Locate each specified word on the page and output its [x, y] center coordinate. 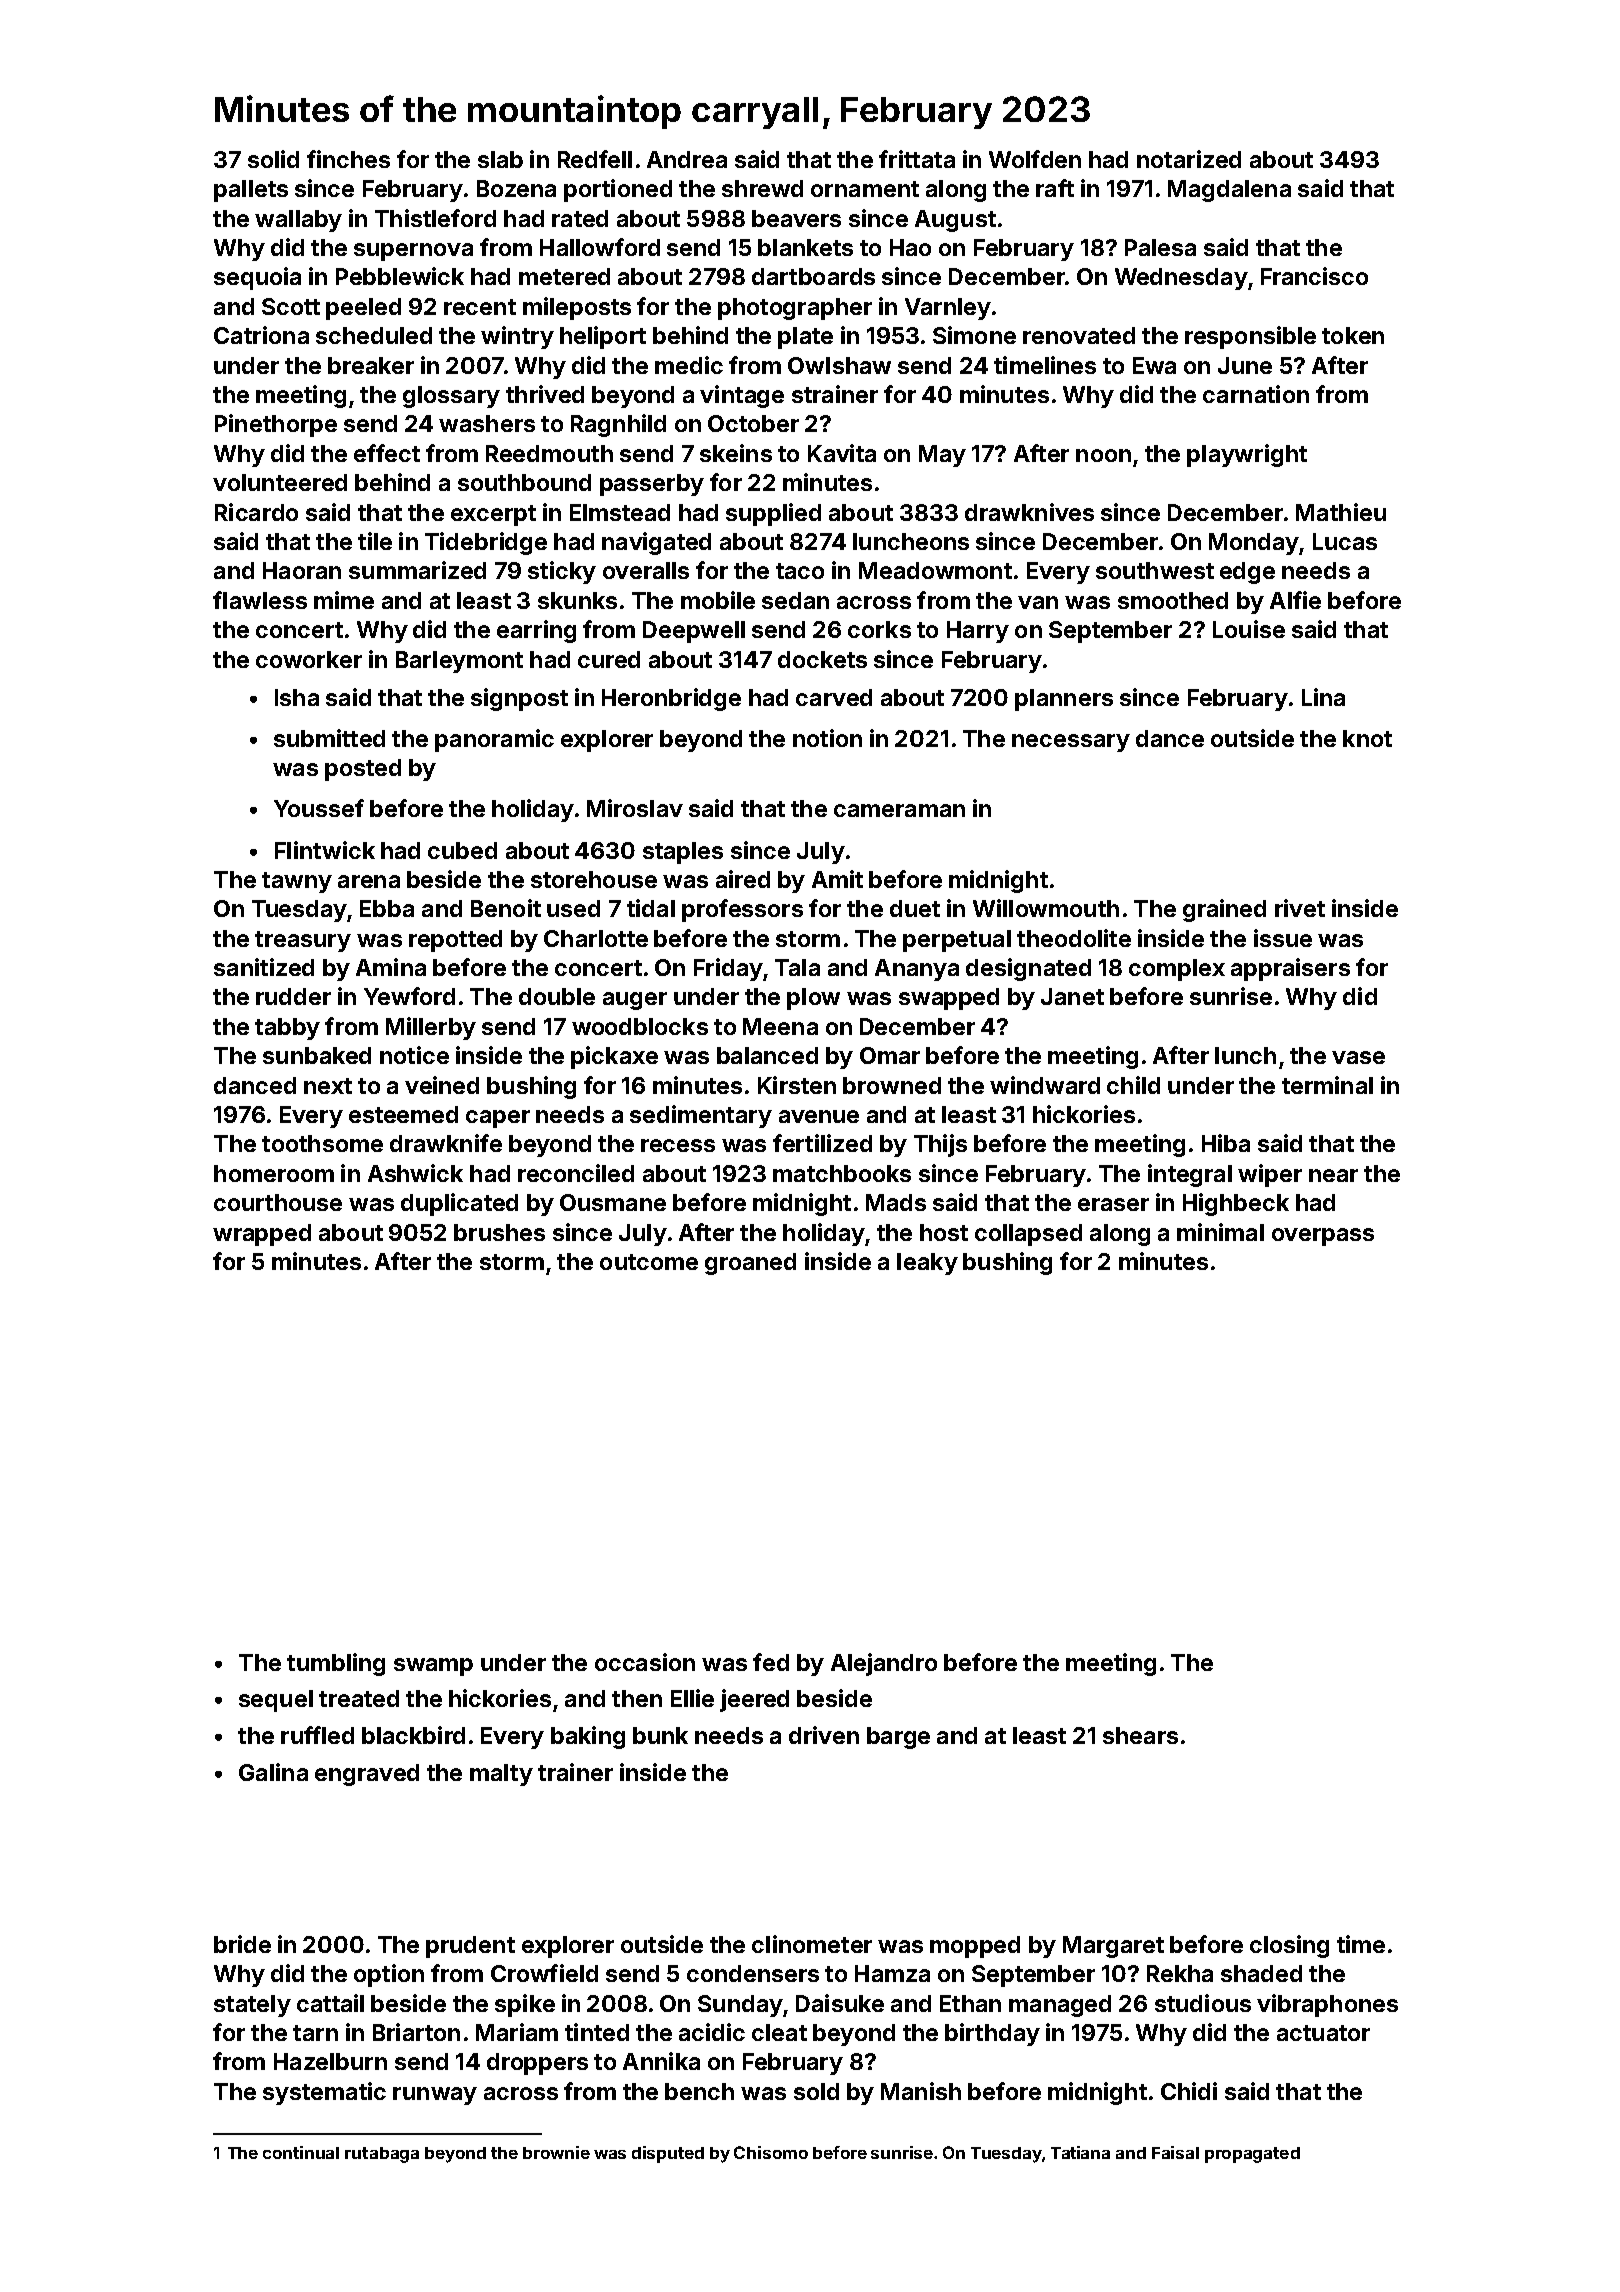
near [1333, 1175]
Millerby [431, 1028]
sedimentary [701, 1116]
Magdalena [1229, 191]
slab [500, 159]
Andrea [687, 159]
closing [1289, 1946]
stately [252, 2006]
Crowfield [544, 1973]
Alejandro [884, 1664]
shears [1140, 1735]
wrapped [262, 1235]
